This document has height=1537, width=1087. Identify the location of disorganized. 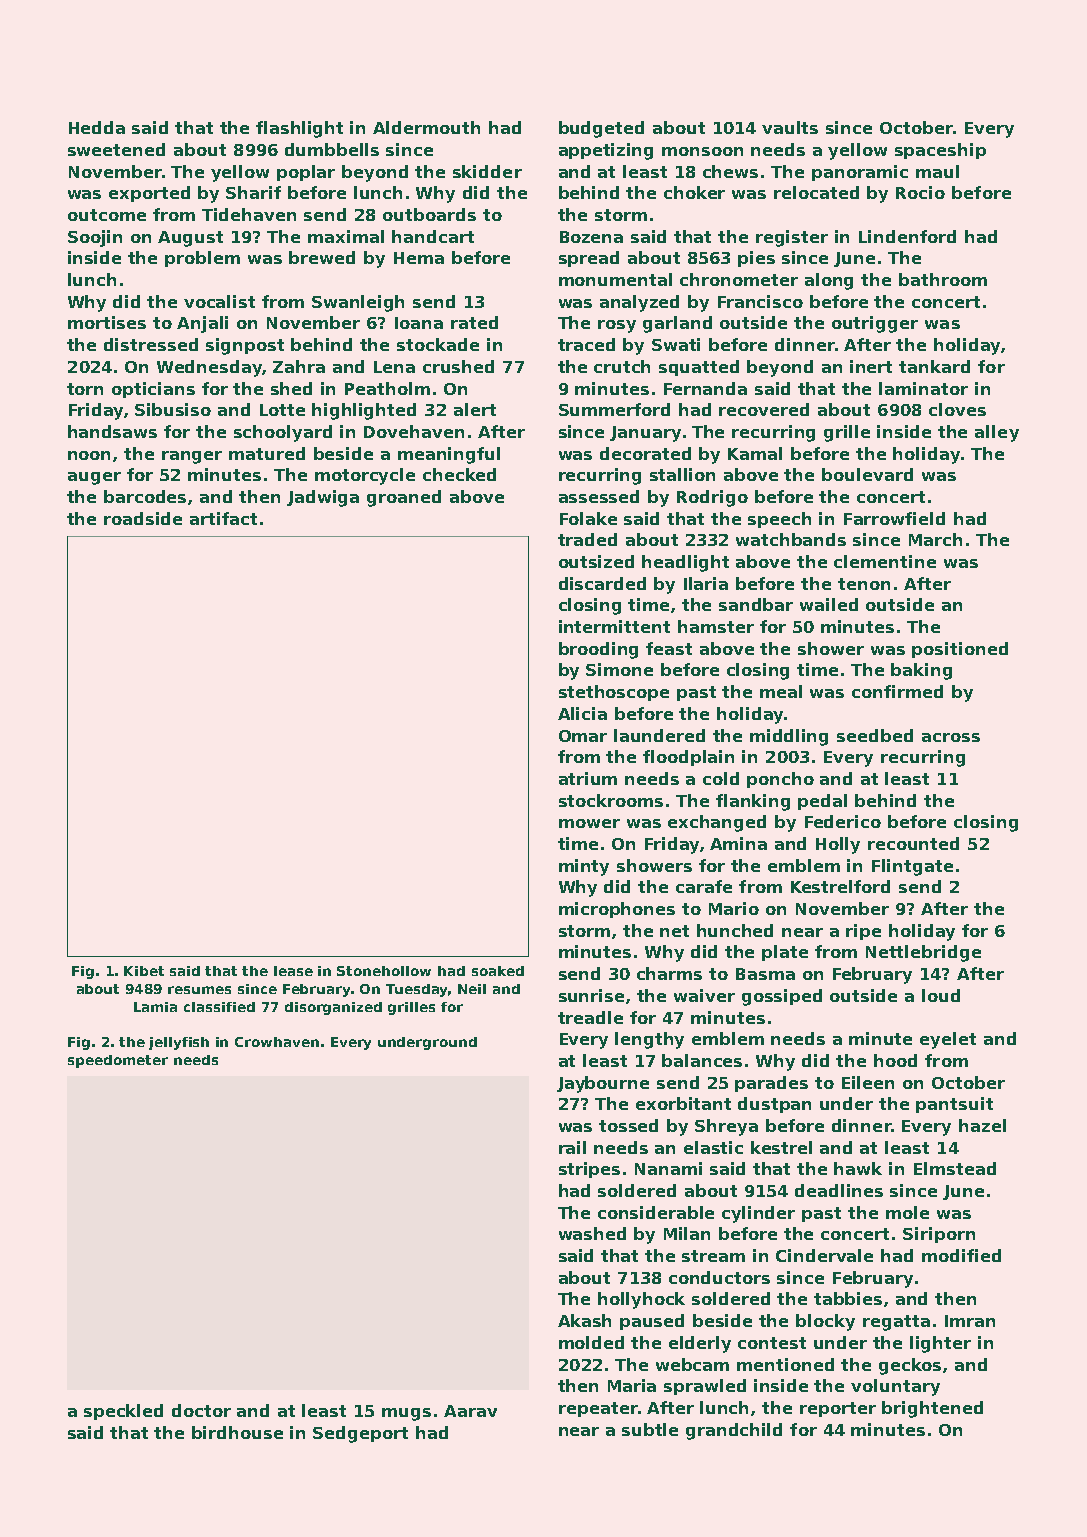
(333, 1008).
